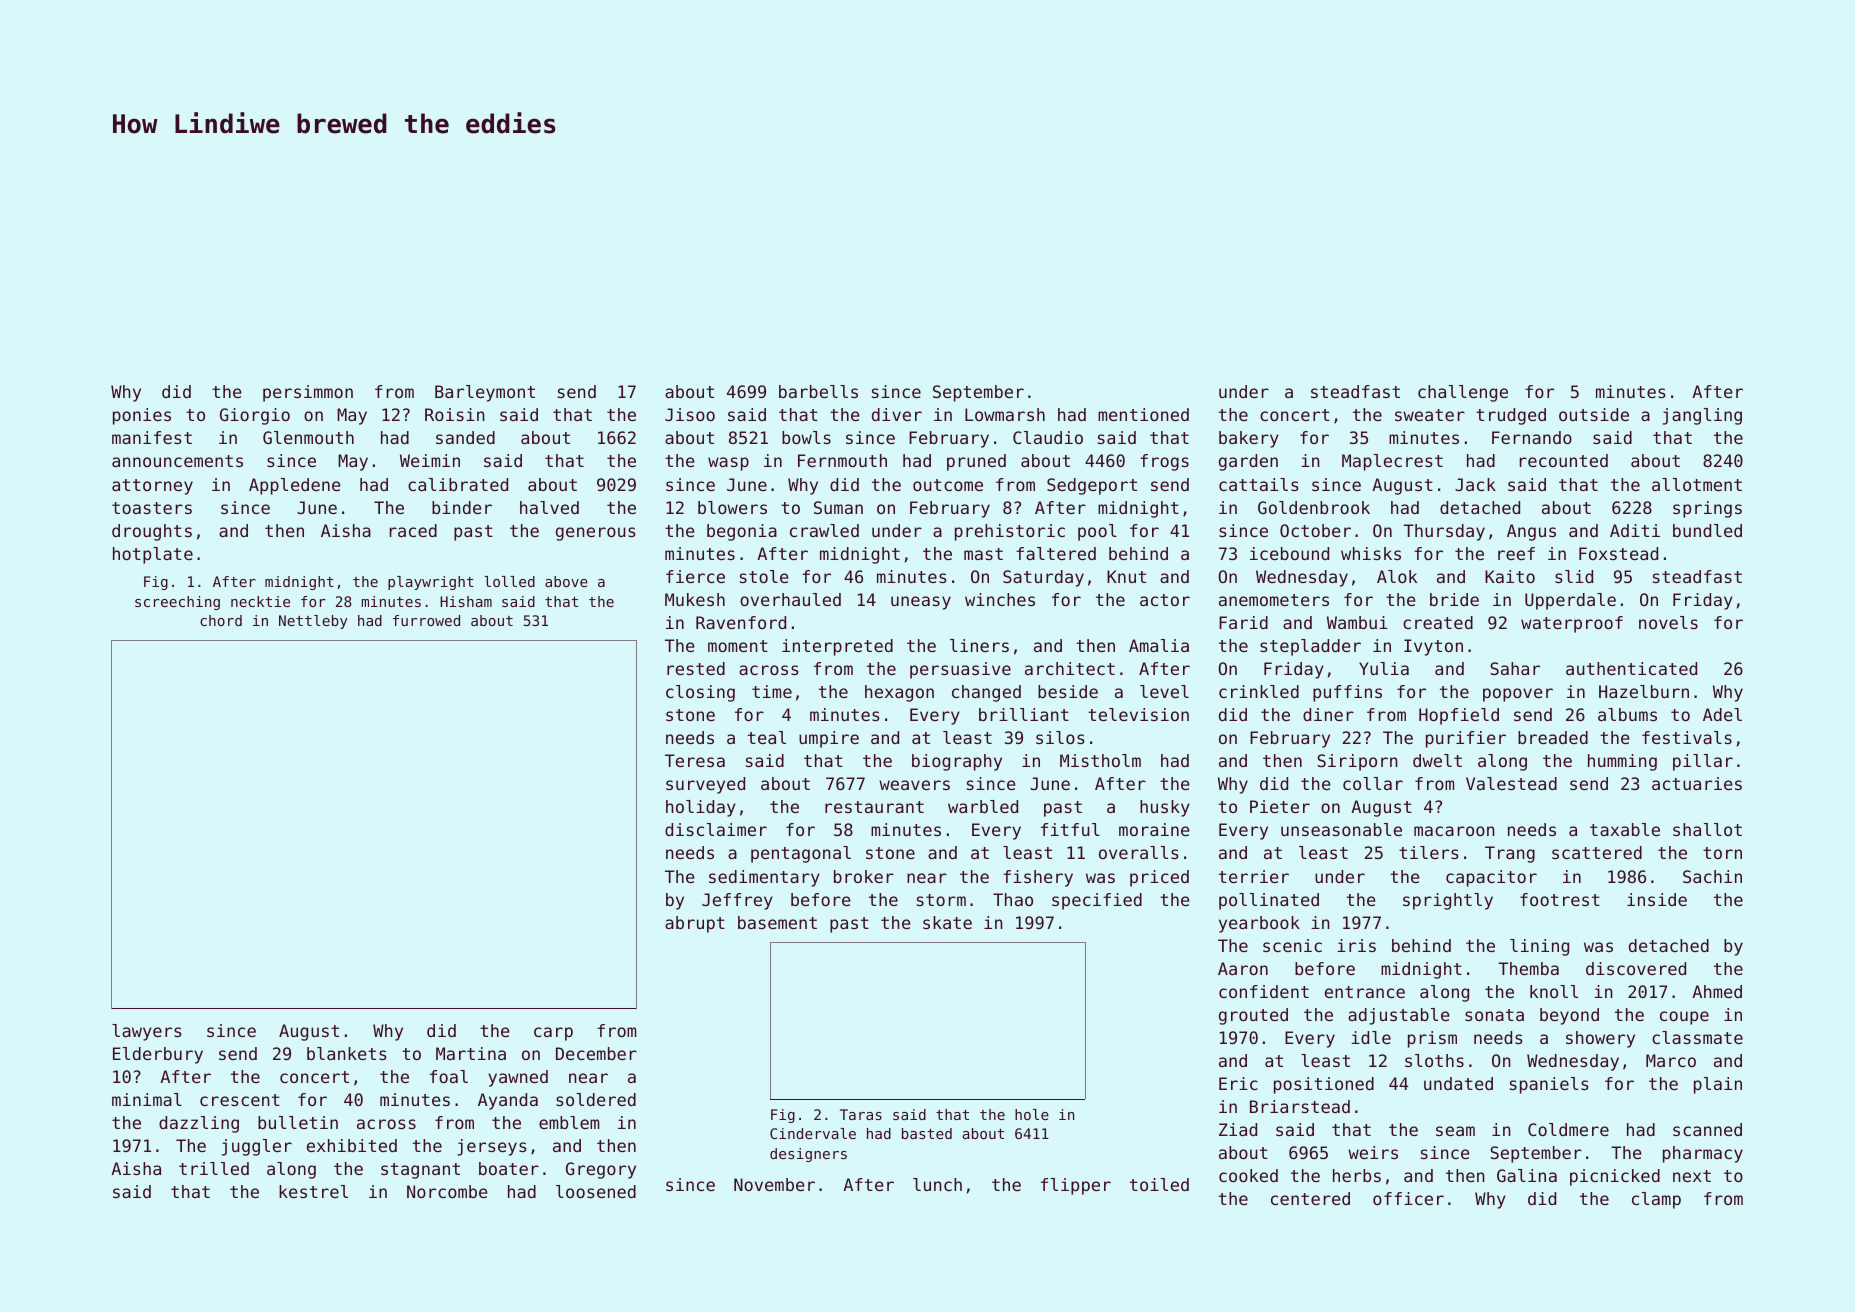 The image size is (1855, 1312). Describe the element at coordinates (701, 808) in the document. I see `holiday` at that location.
